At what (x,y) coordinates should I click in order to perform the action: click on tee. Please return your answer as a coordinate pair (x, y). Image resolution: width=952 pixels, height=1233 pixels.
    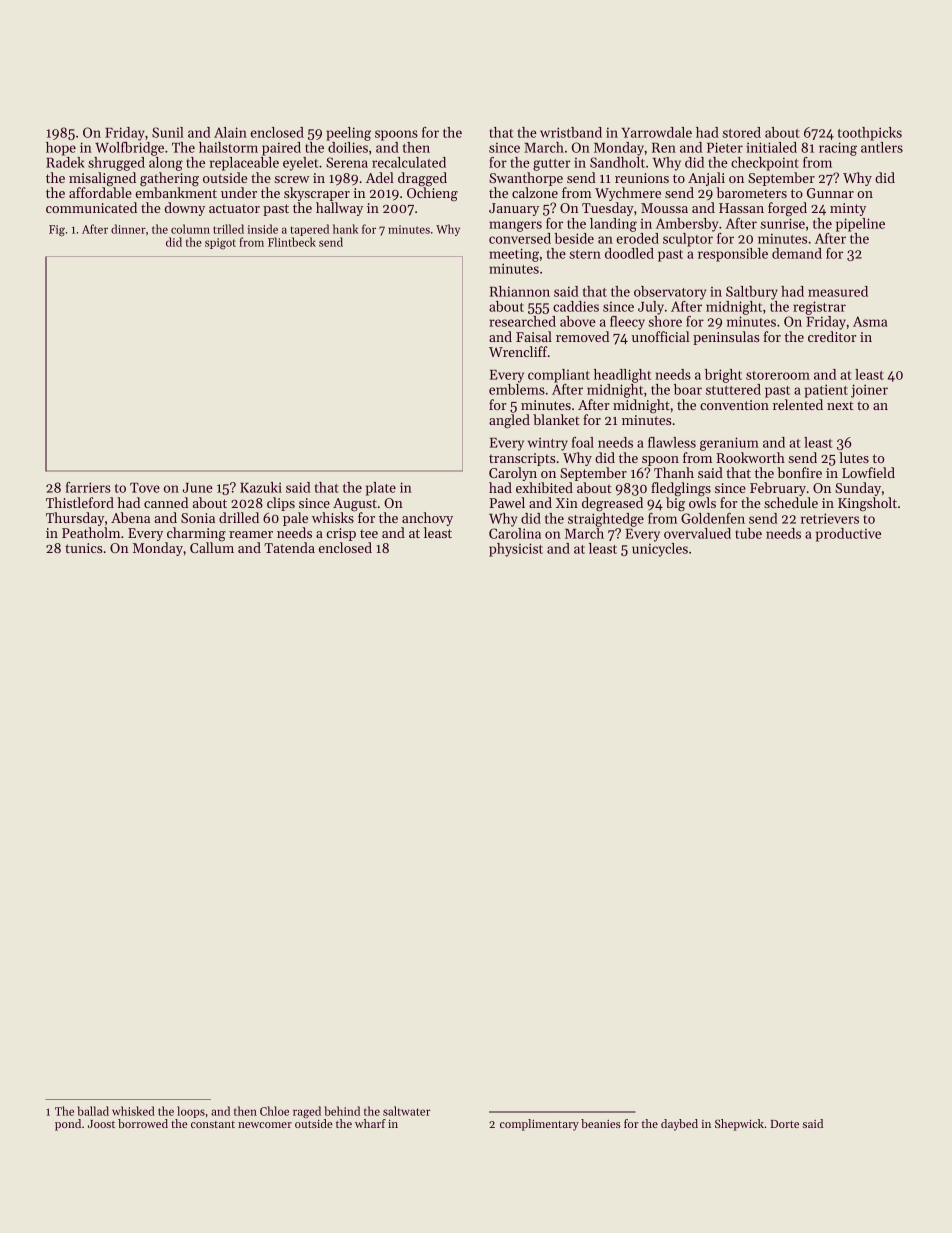
    Looking at the image, I should click on (369, 533).
